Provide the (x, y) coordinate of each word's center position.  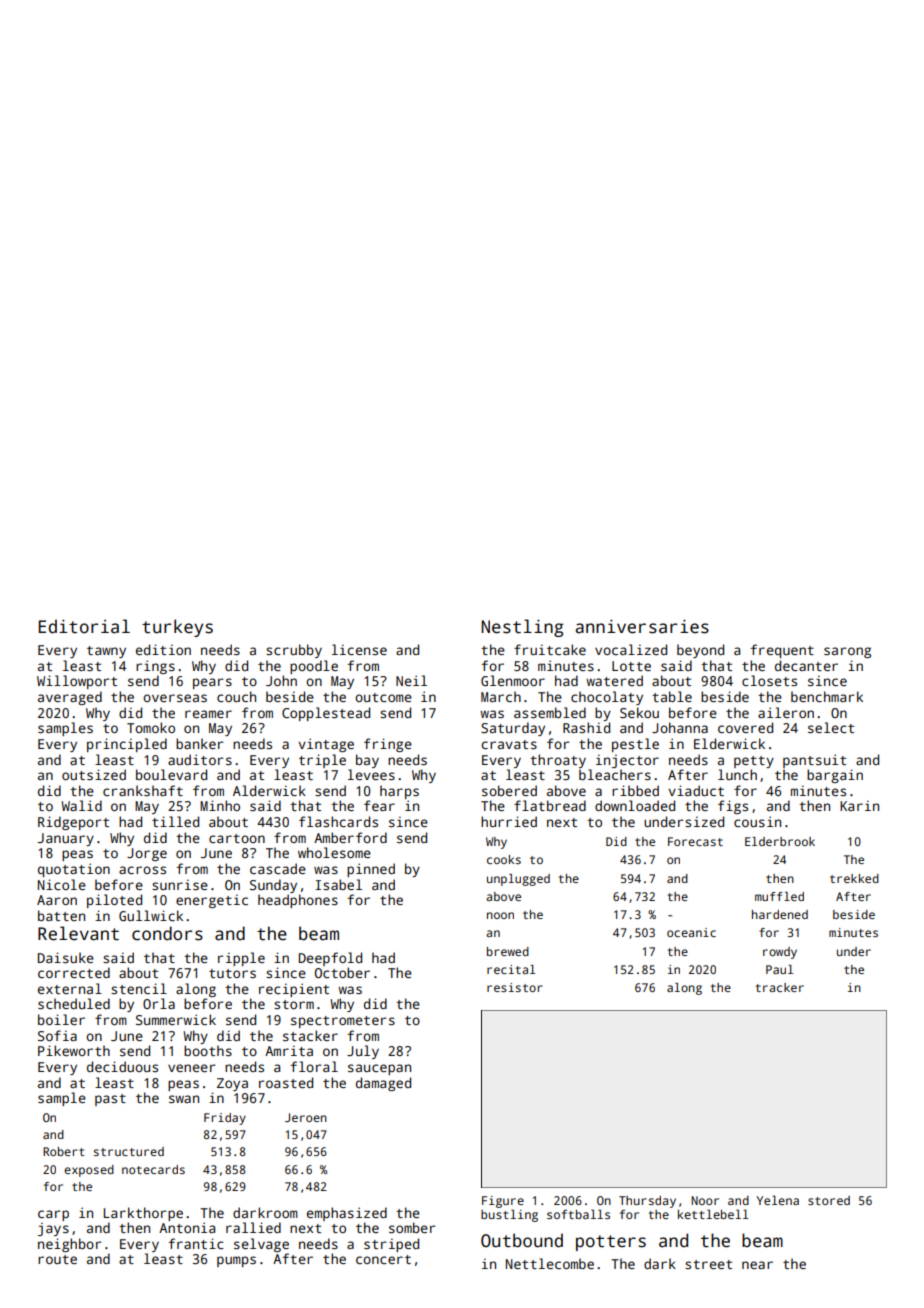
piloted (114, 901)
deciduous (122, 1066)
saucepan (379, 1069)
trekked (854, 878)
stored (829, 1200)
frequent (782, 651)
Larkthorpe (143, 1214)
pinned (371, 870)
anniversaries (642, 626)
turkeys (177, 628)
